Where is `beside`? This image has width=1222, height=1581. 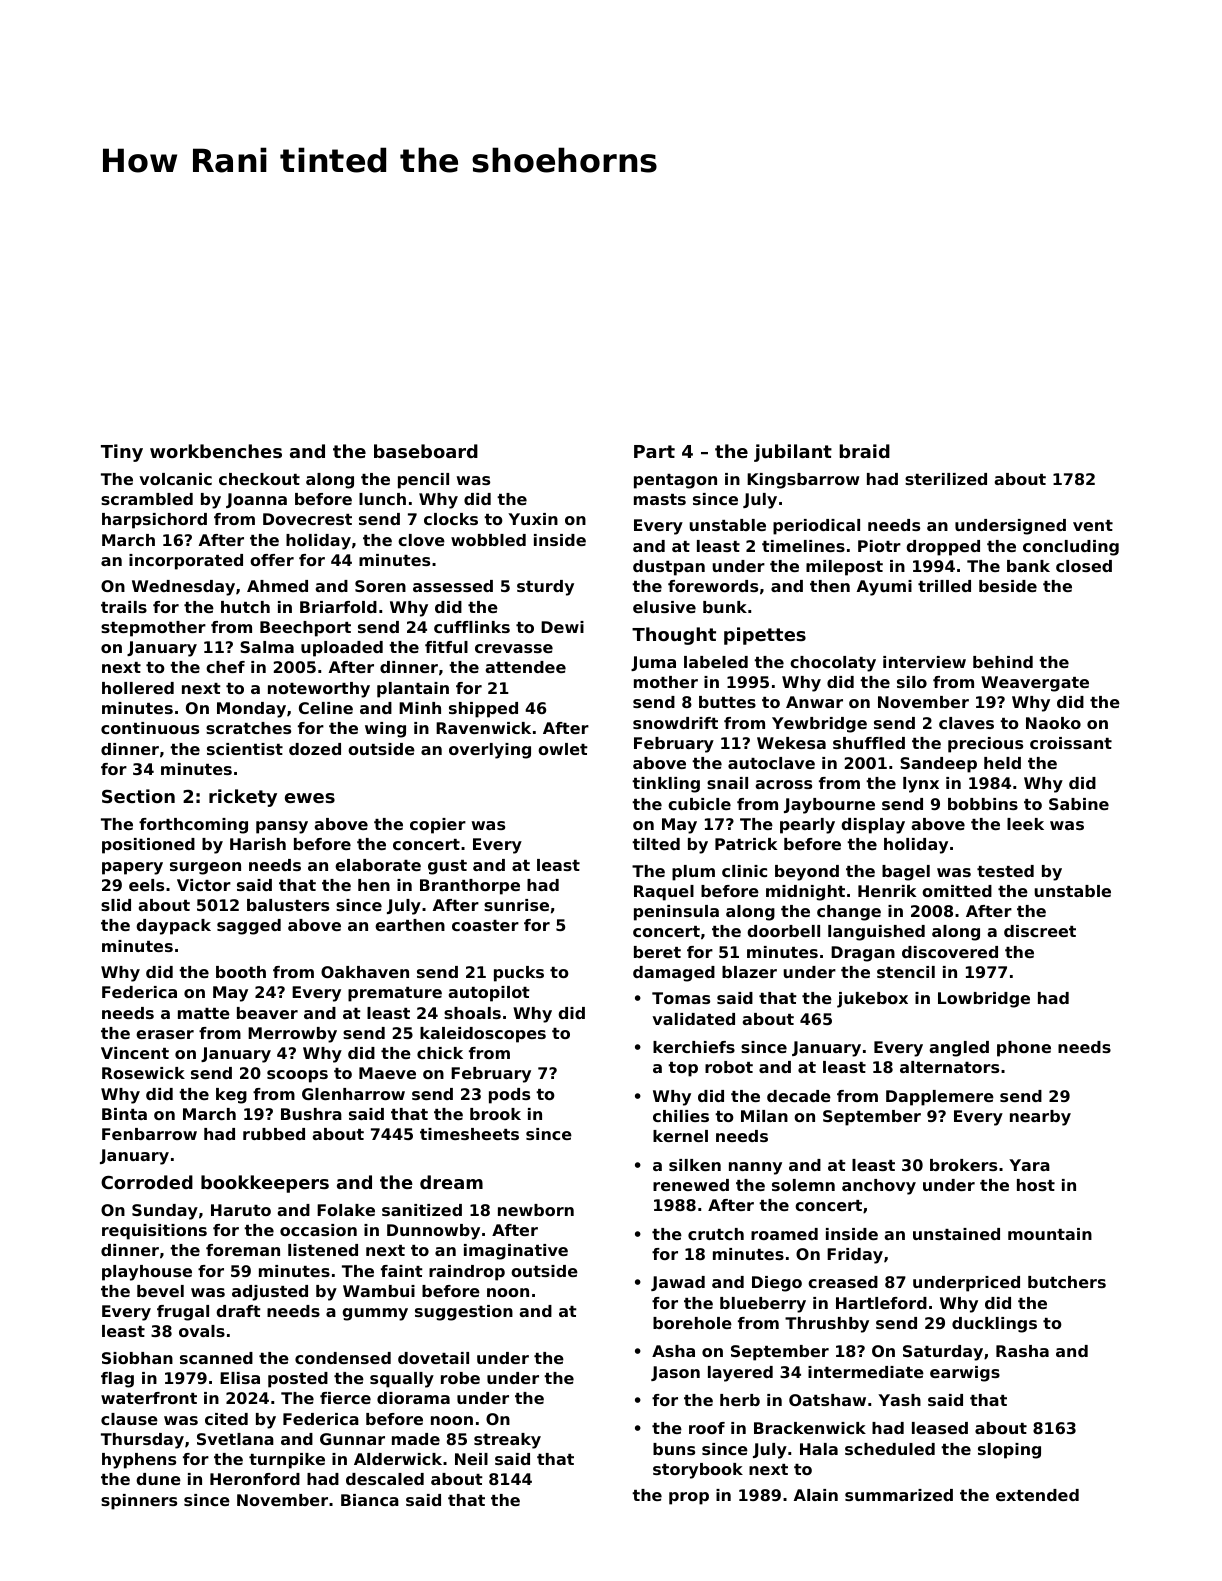
beside is located at coordinates (1008, 586).
